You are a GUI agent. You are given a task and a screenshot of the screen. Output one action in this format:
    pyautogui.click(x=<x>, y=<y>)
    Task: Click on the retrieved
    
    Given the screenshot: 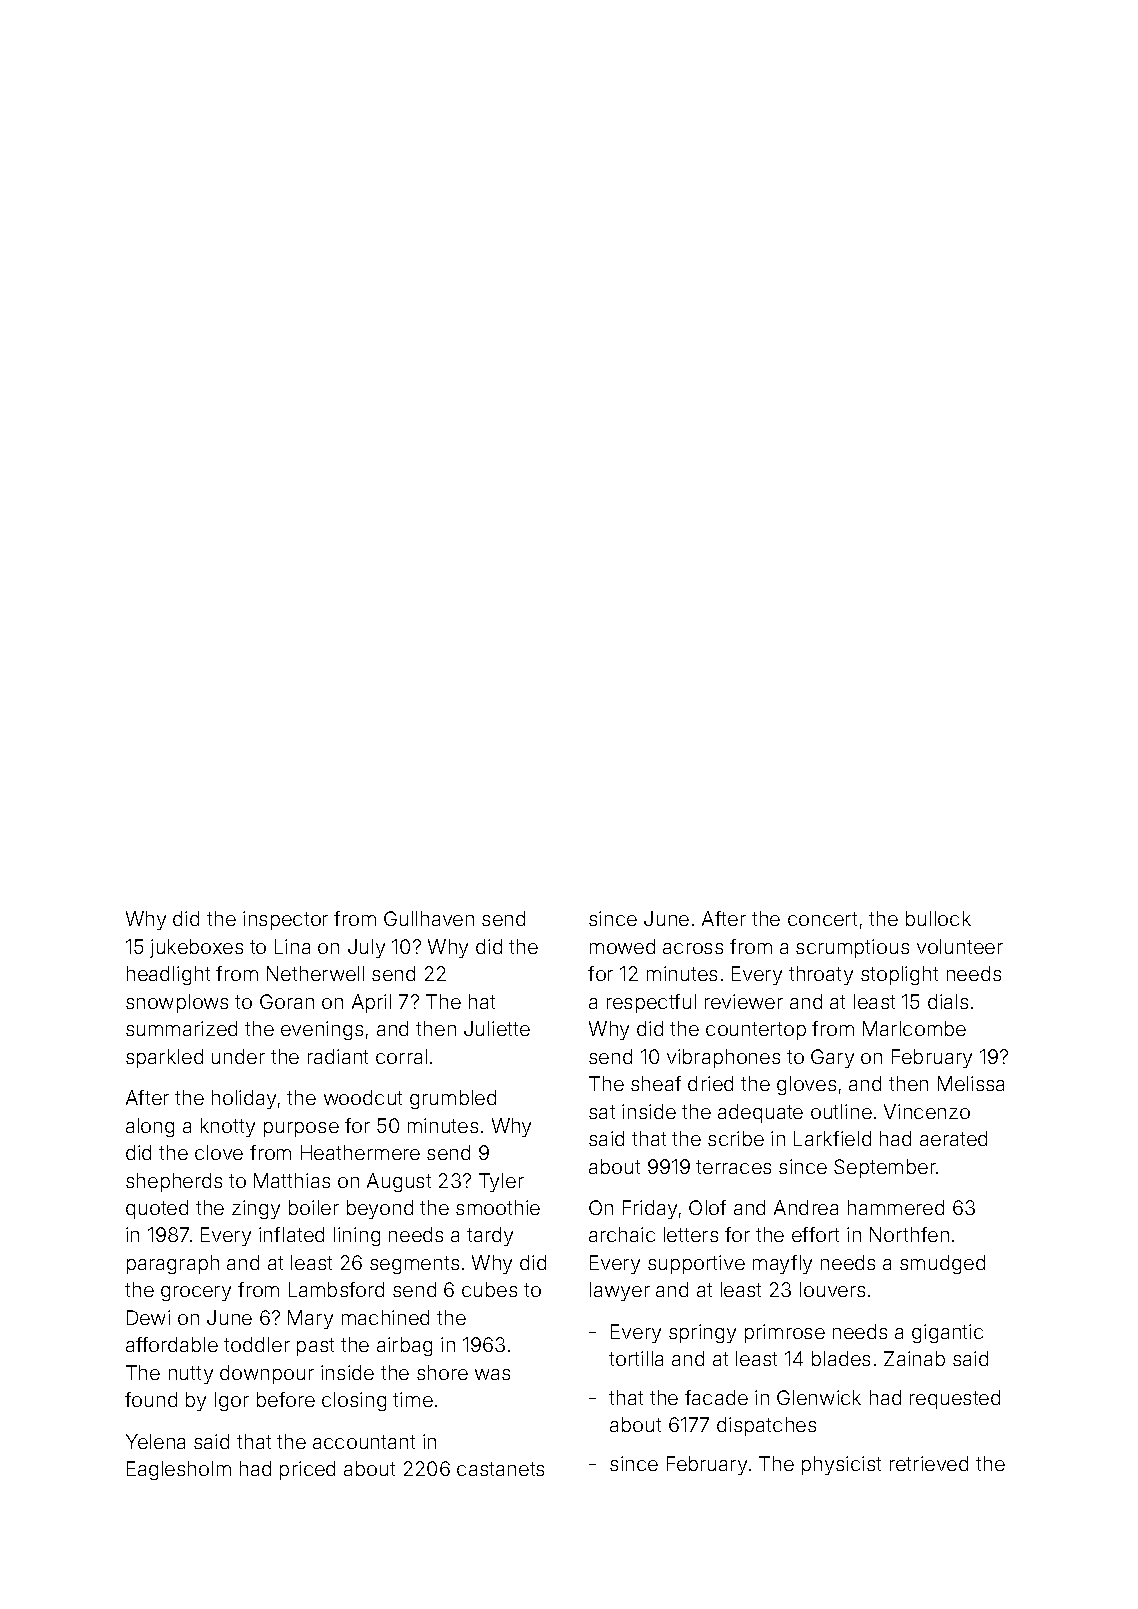 What is the action you would take?
    pyautogui.click(x=929, y=1463)
